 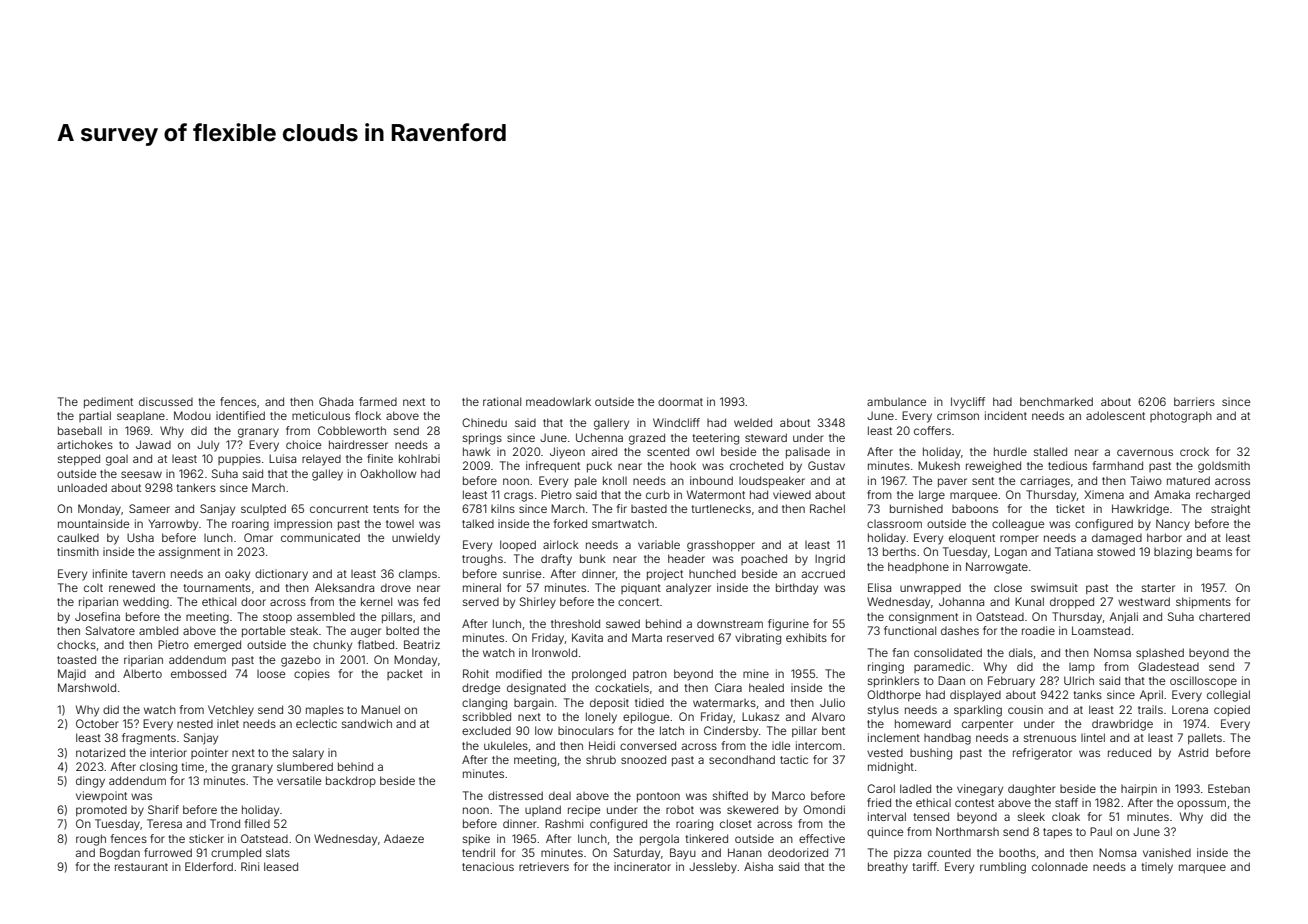 What do you see at coordinates (209, 753) in the image?
I see `pointer` at bounding box center [209, 753].
